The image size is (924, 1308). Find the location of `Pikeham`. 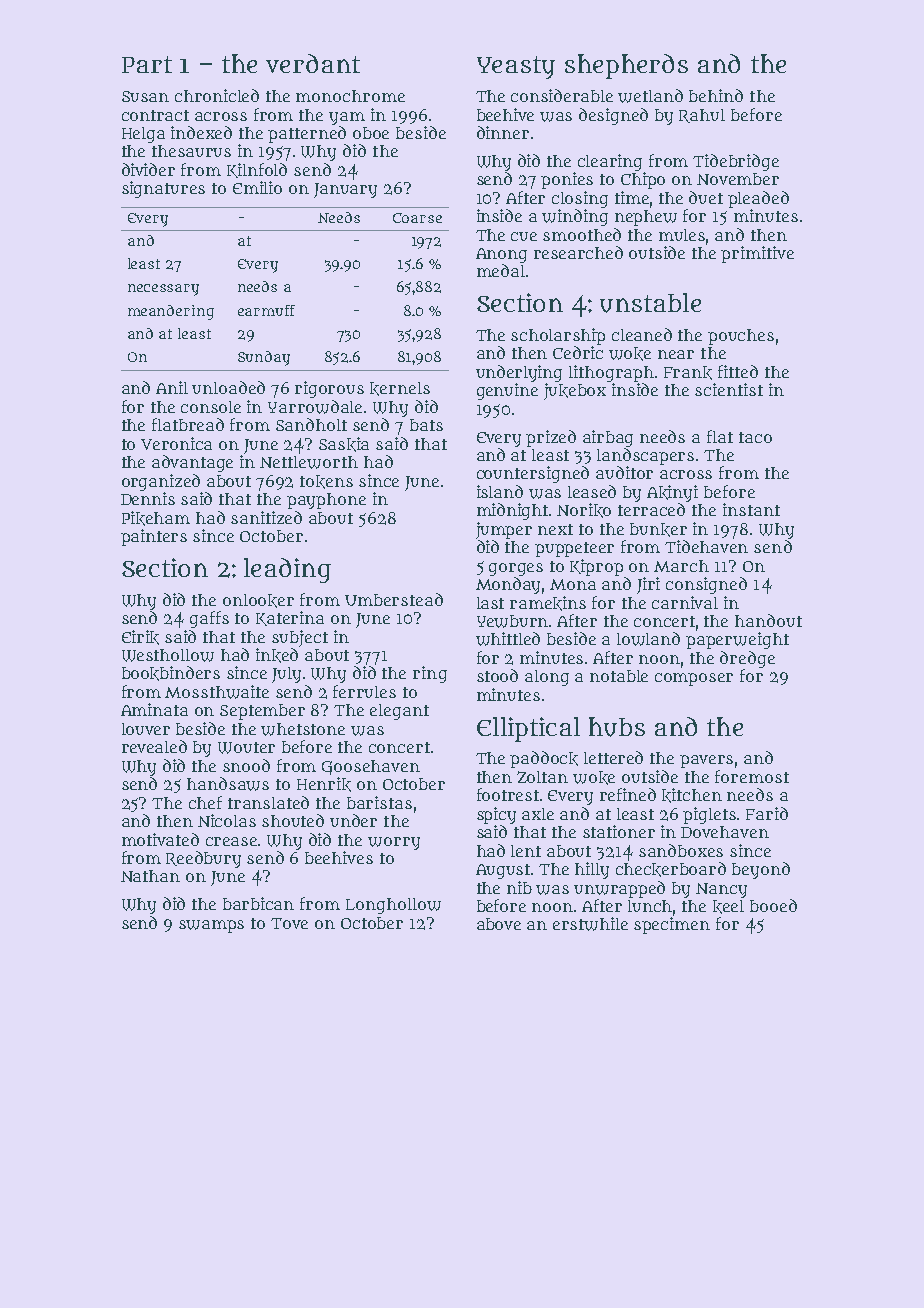

Pikeham is located at coordinates (156, 518).
